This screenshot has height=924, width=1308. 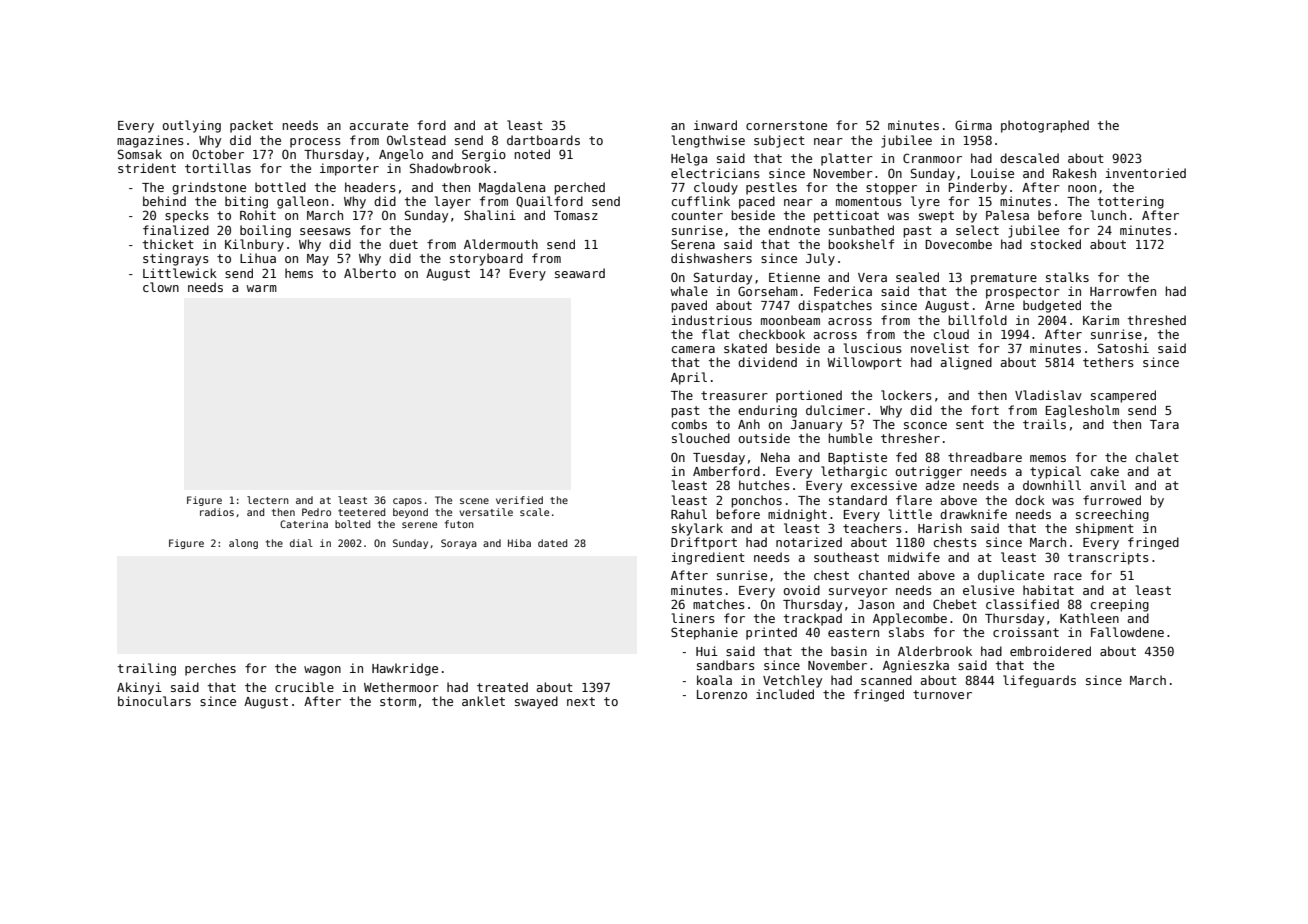 I want to click on combs, so click(x=689, y=424).
